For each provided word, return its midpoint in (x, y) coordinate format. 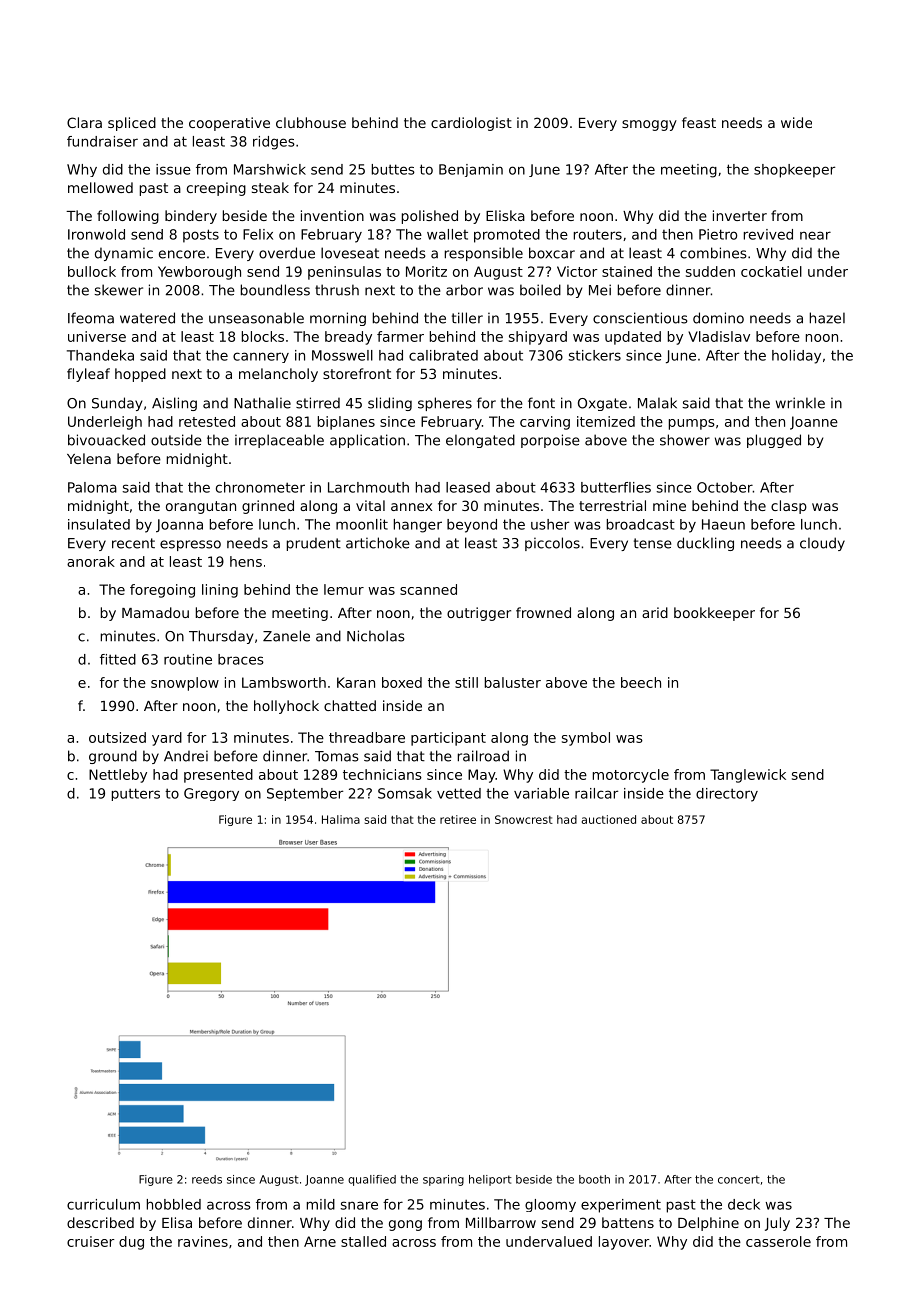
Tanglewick (748, 776)
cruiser (90, 1241)
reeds (207, 1179)
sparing (443, 1180)
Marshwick (270, 169)
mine (669, 505)
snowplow (185, 684)
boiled (540, 290)
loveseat (350, 253)
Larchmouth (368, 487)
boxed (402, 682)
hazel (827, 318)
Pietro (718, 234)
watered (147, 318)
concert (739, 1179)
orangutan (201, 507)
